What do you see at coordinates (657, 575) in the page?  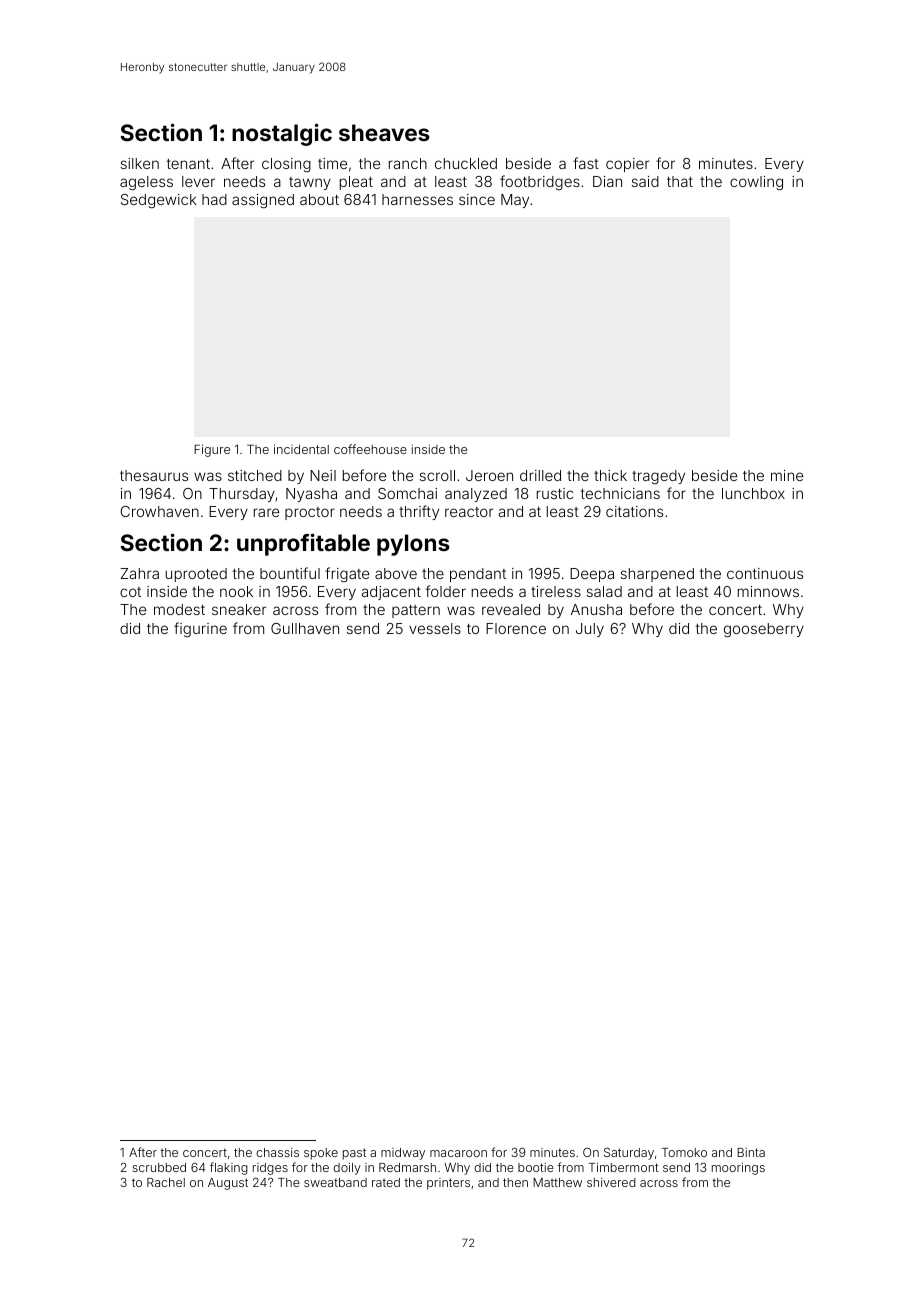 I see `sharpened` at bounding box center [657, 575].
